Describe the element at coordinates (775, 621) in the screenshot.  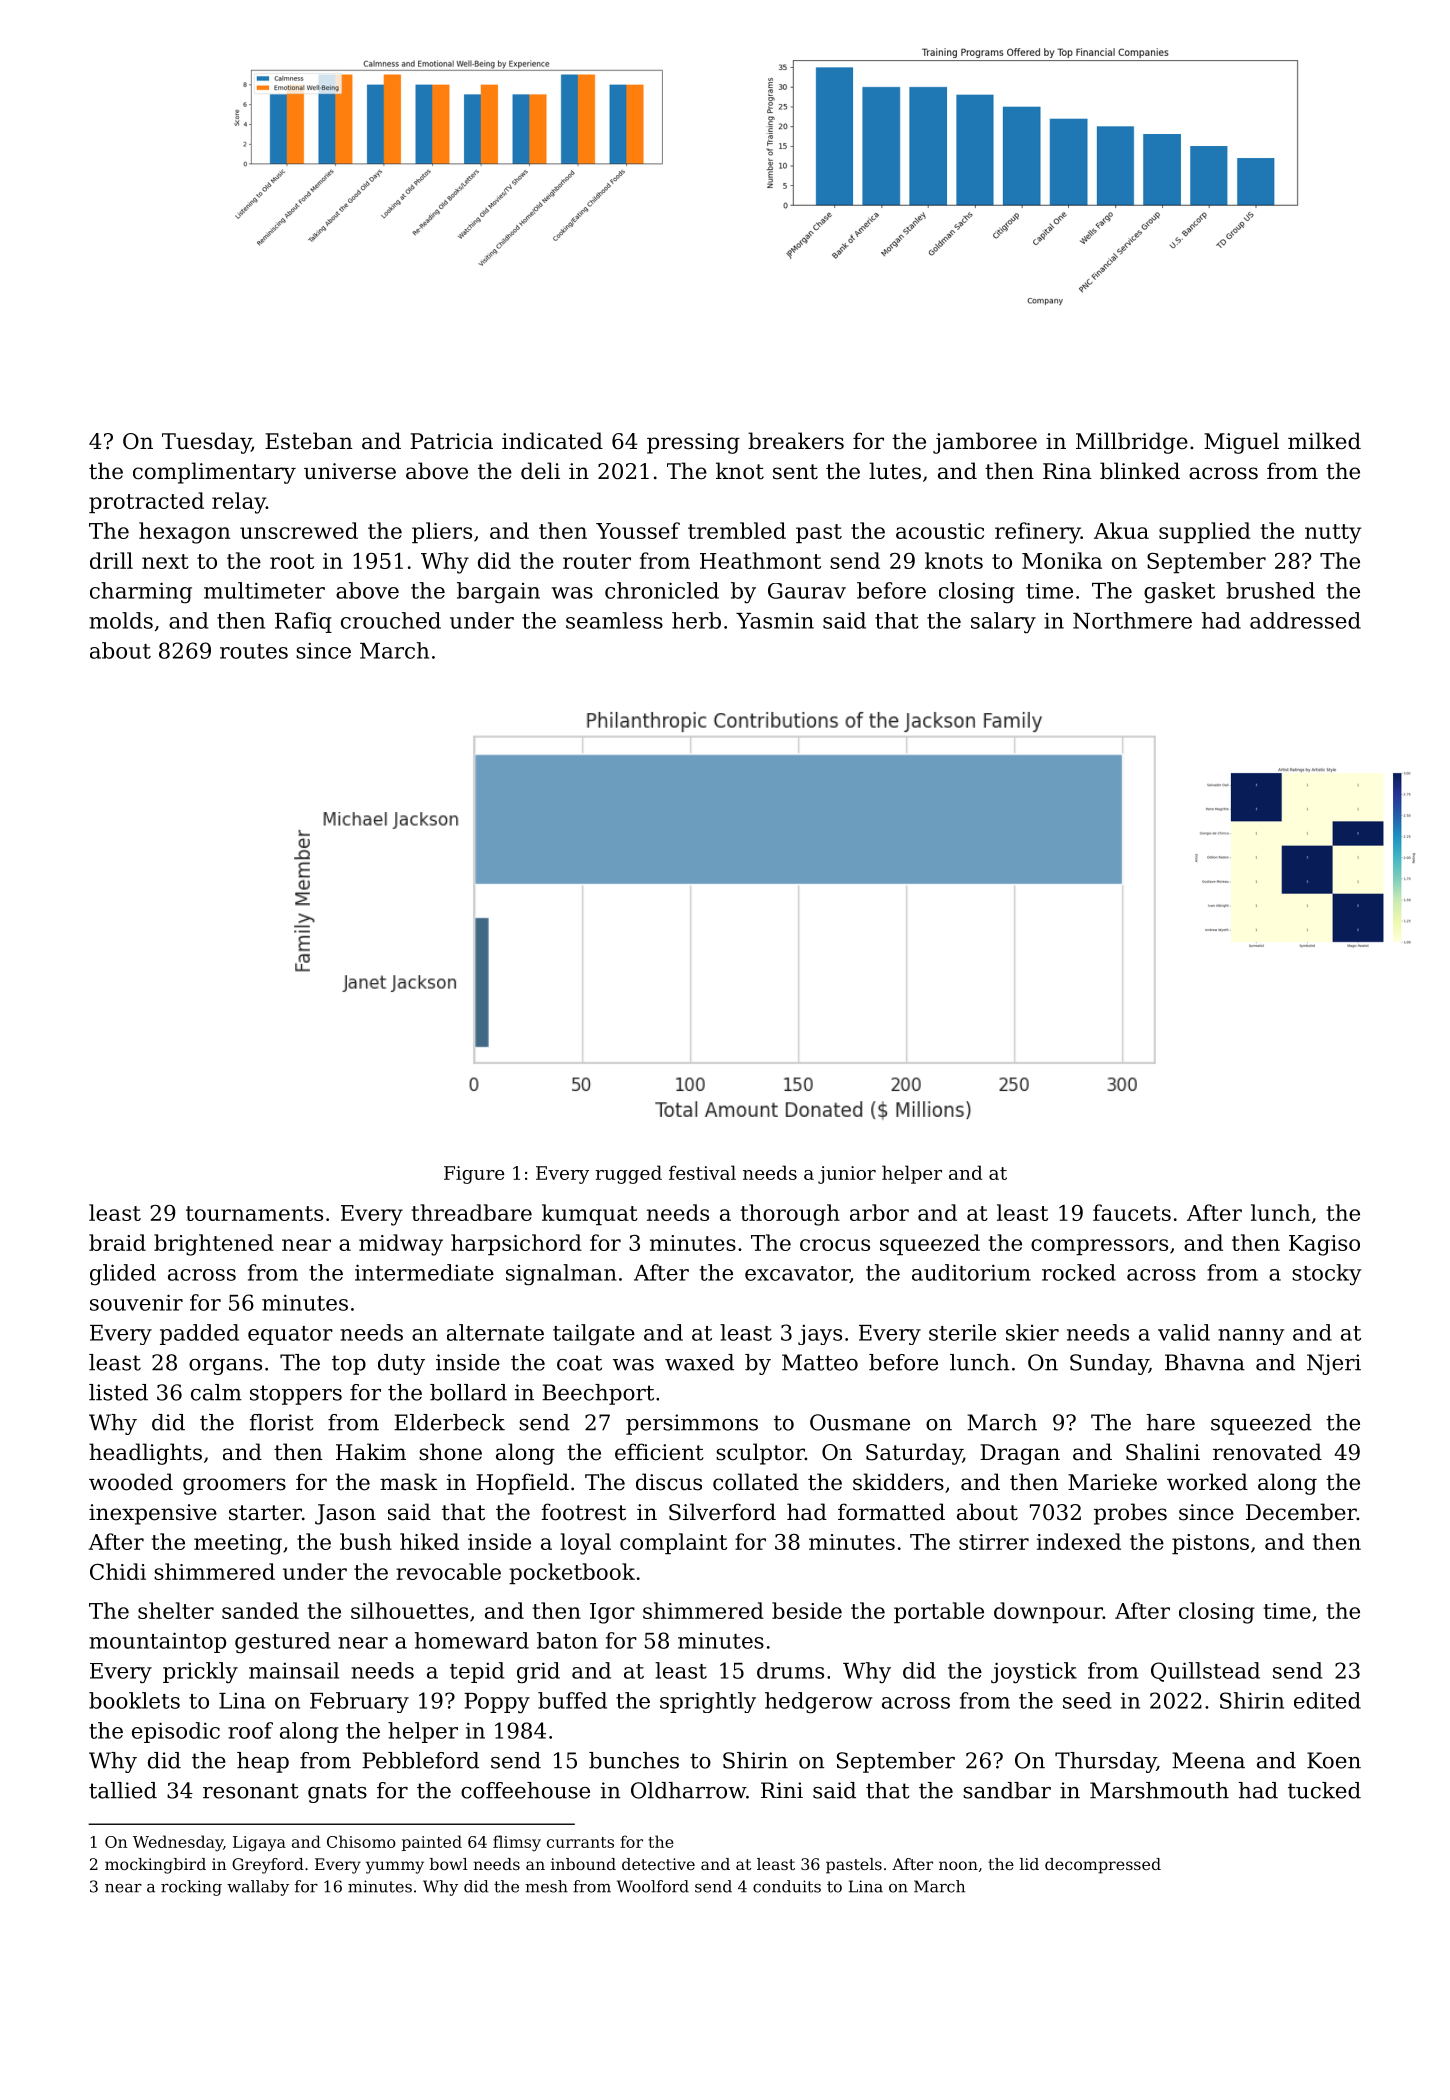
I see `Yasmin` at that location.
